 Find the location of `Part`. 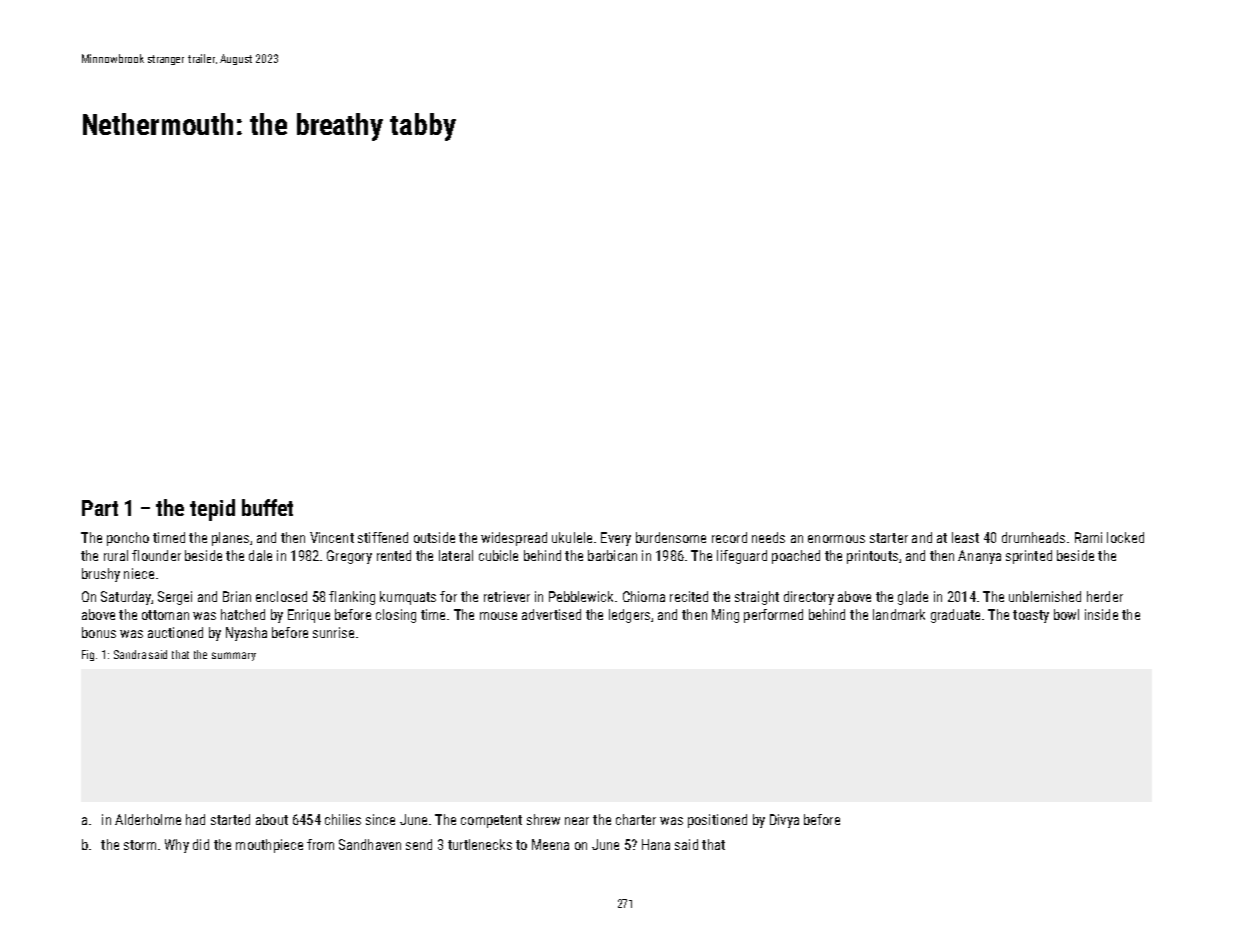

Part is located at coordinates (100, 508).
